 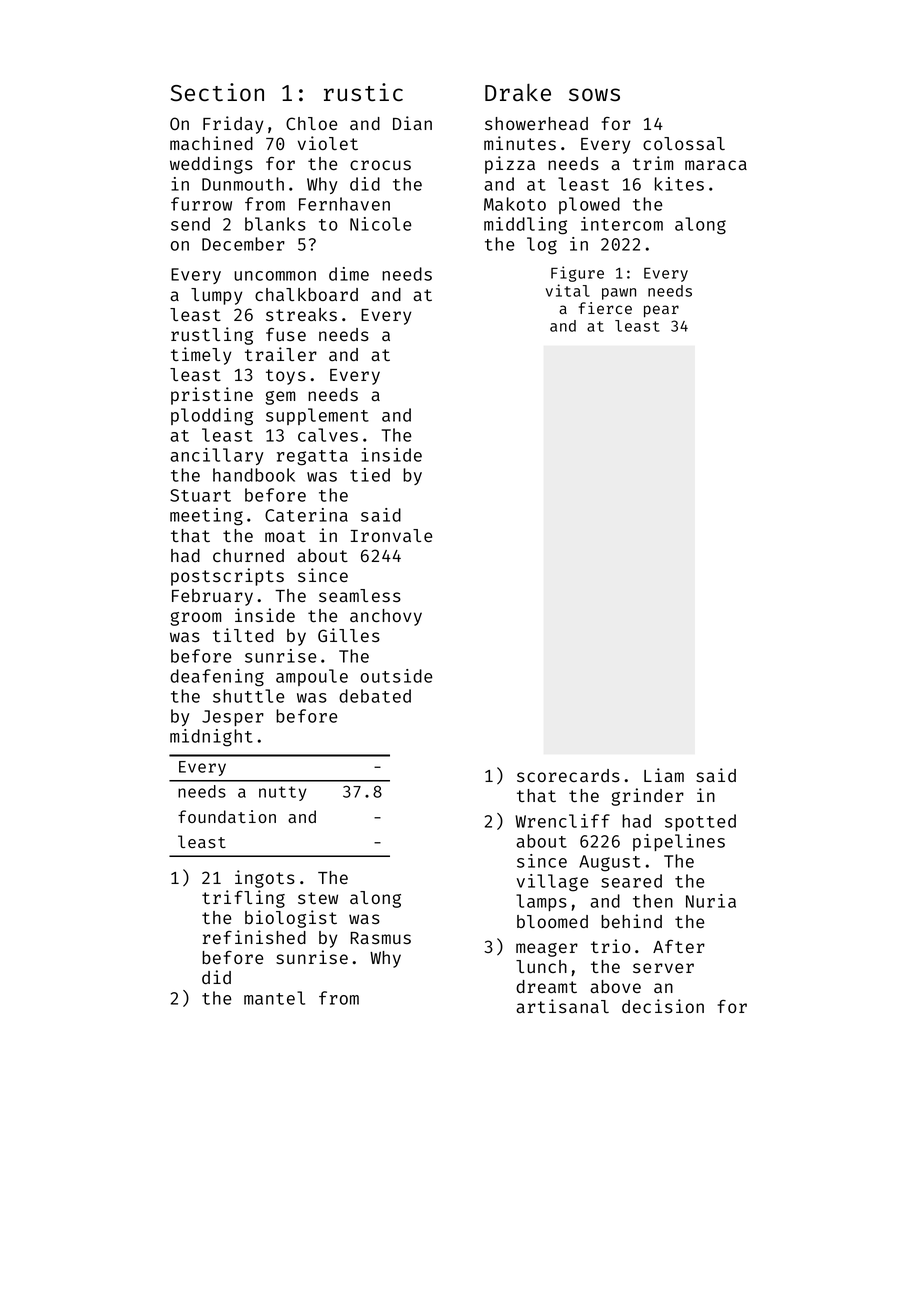 What do you see at coordinates (568, 775) in the page?
I see `scorecards` at bounding box center [568, 775].
